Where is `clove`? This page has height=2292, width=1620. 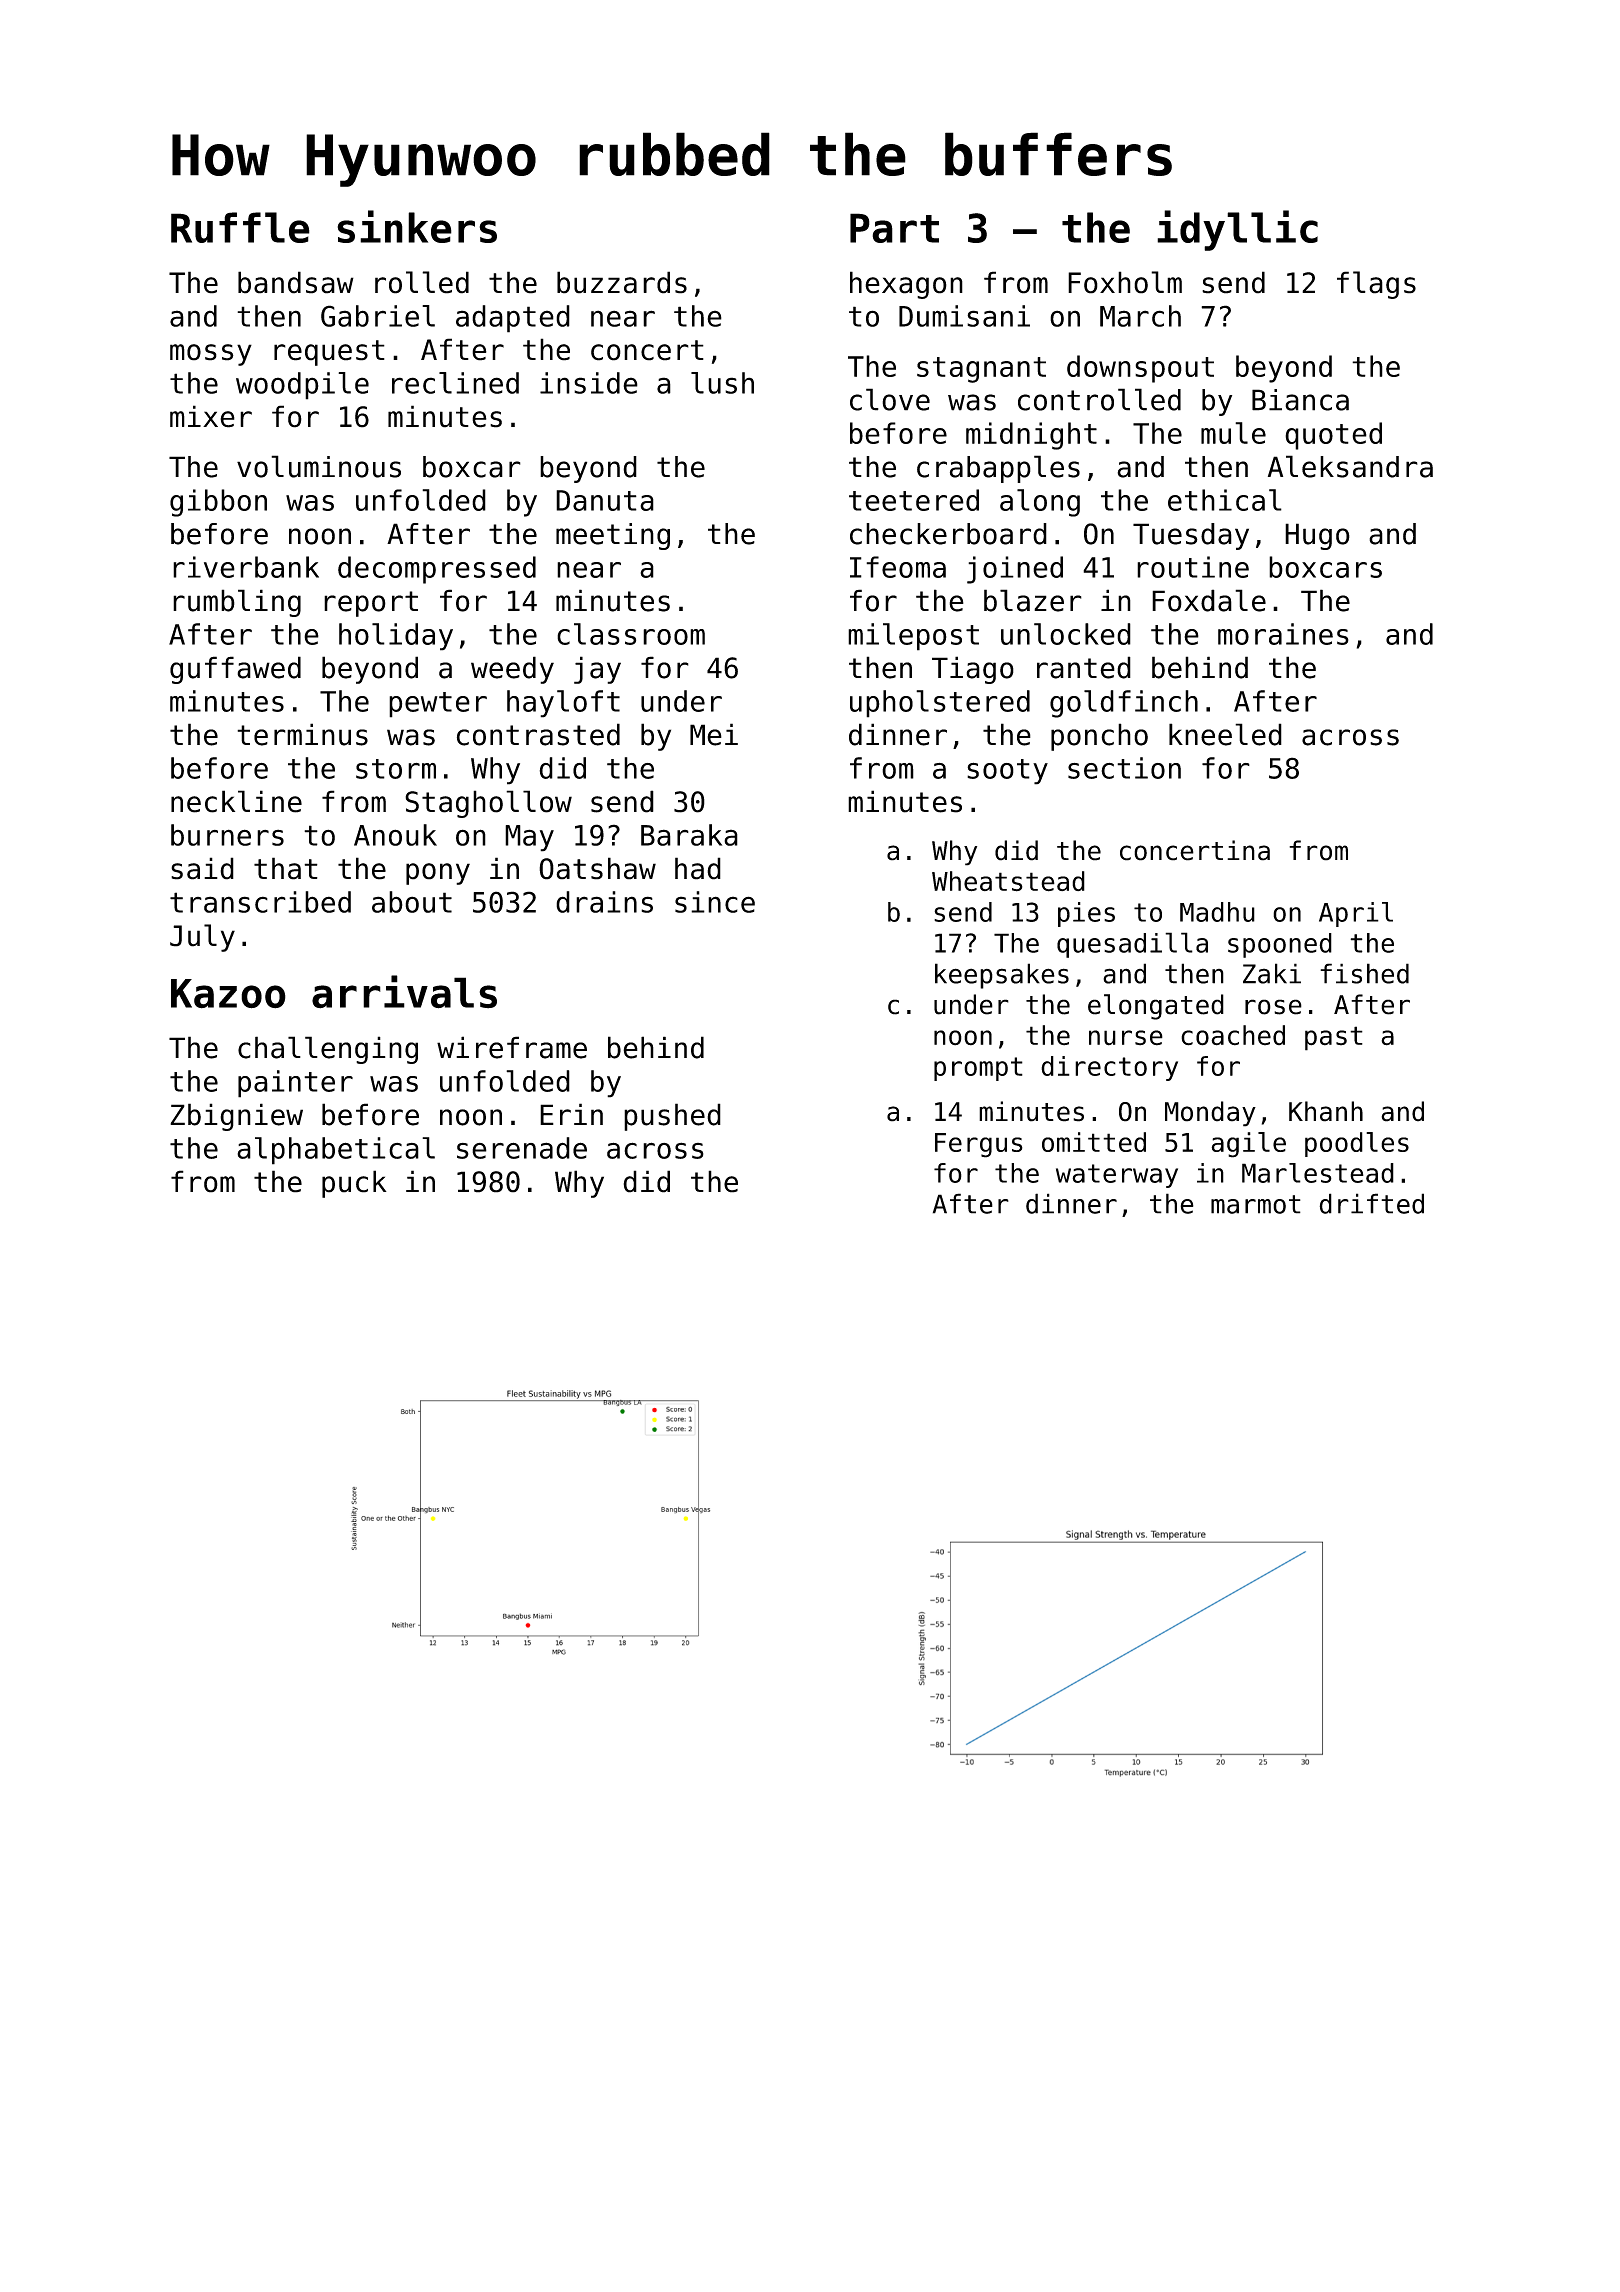 clove is located at coordinates (890, 399).
